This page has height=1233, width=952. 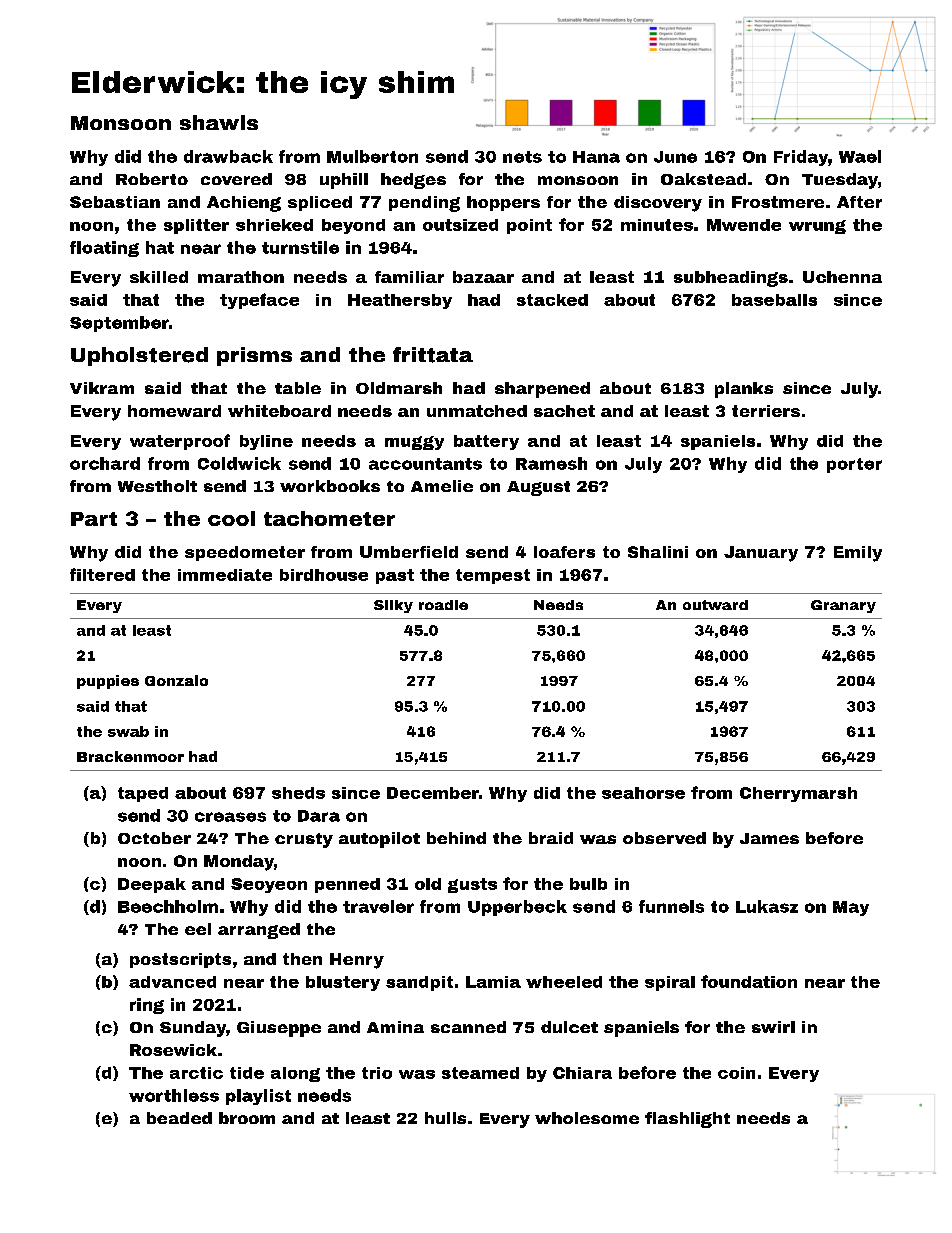 I want to click on worthless, so click(x=174, y=1095).
